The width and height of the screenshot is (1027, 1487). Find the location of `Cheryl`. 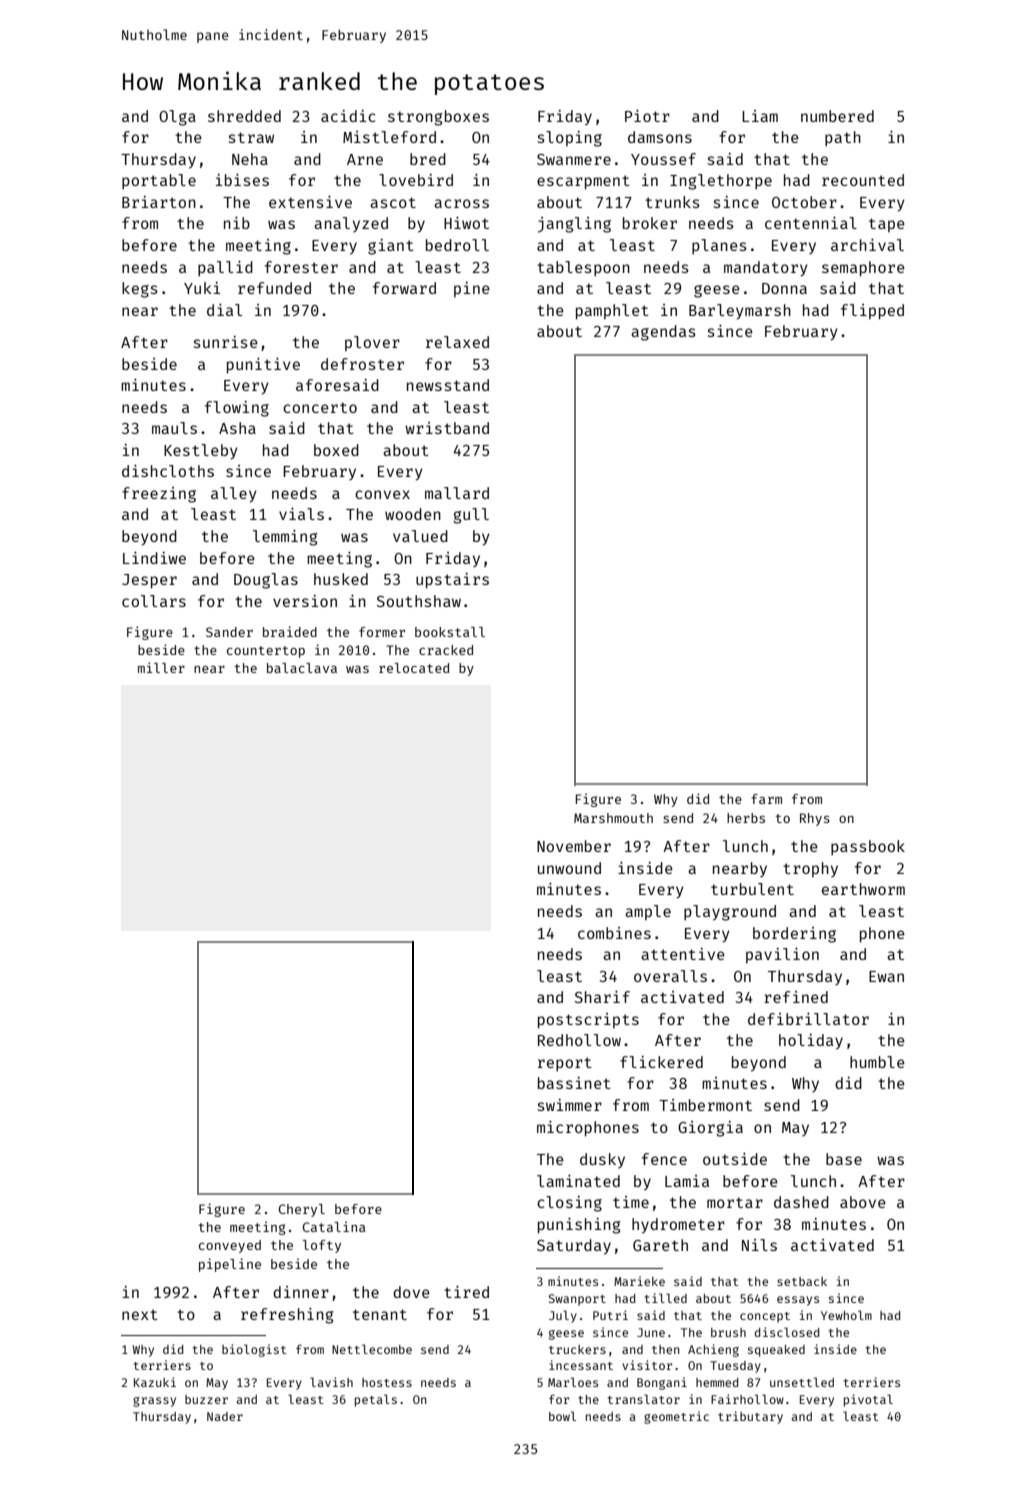

Cheryl is located at coordinates (302, 1210).
